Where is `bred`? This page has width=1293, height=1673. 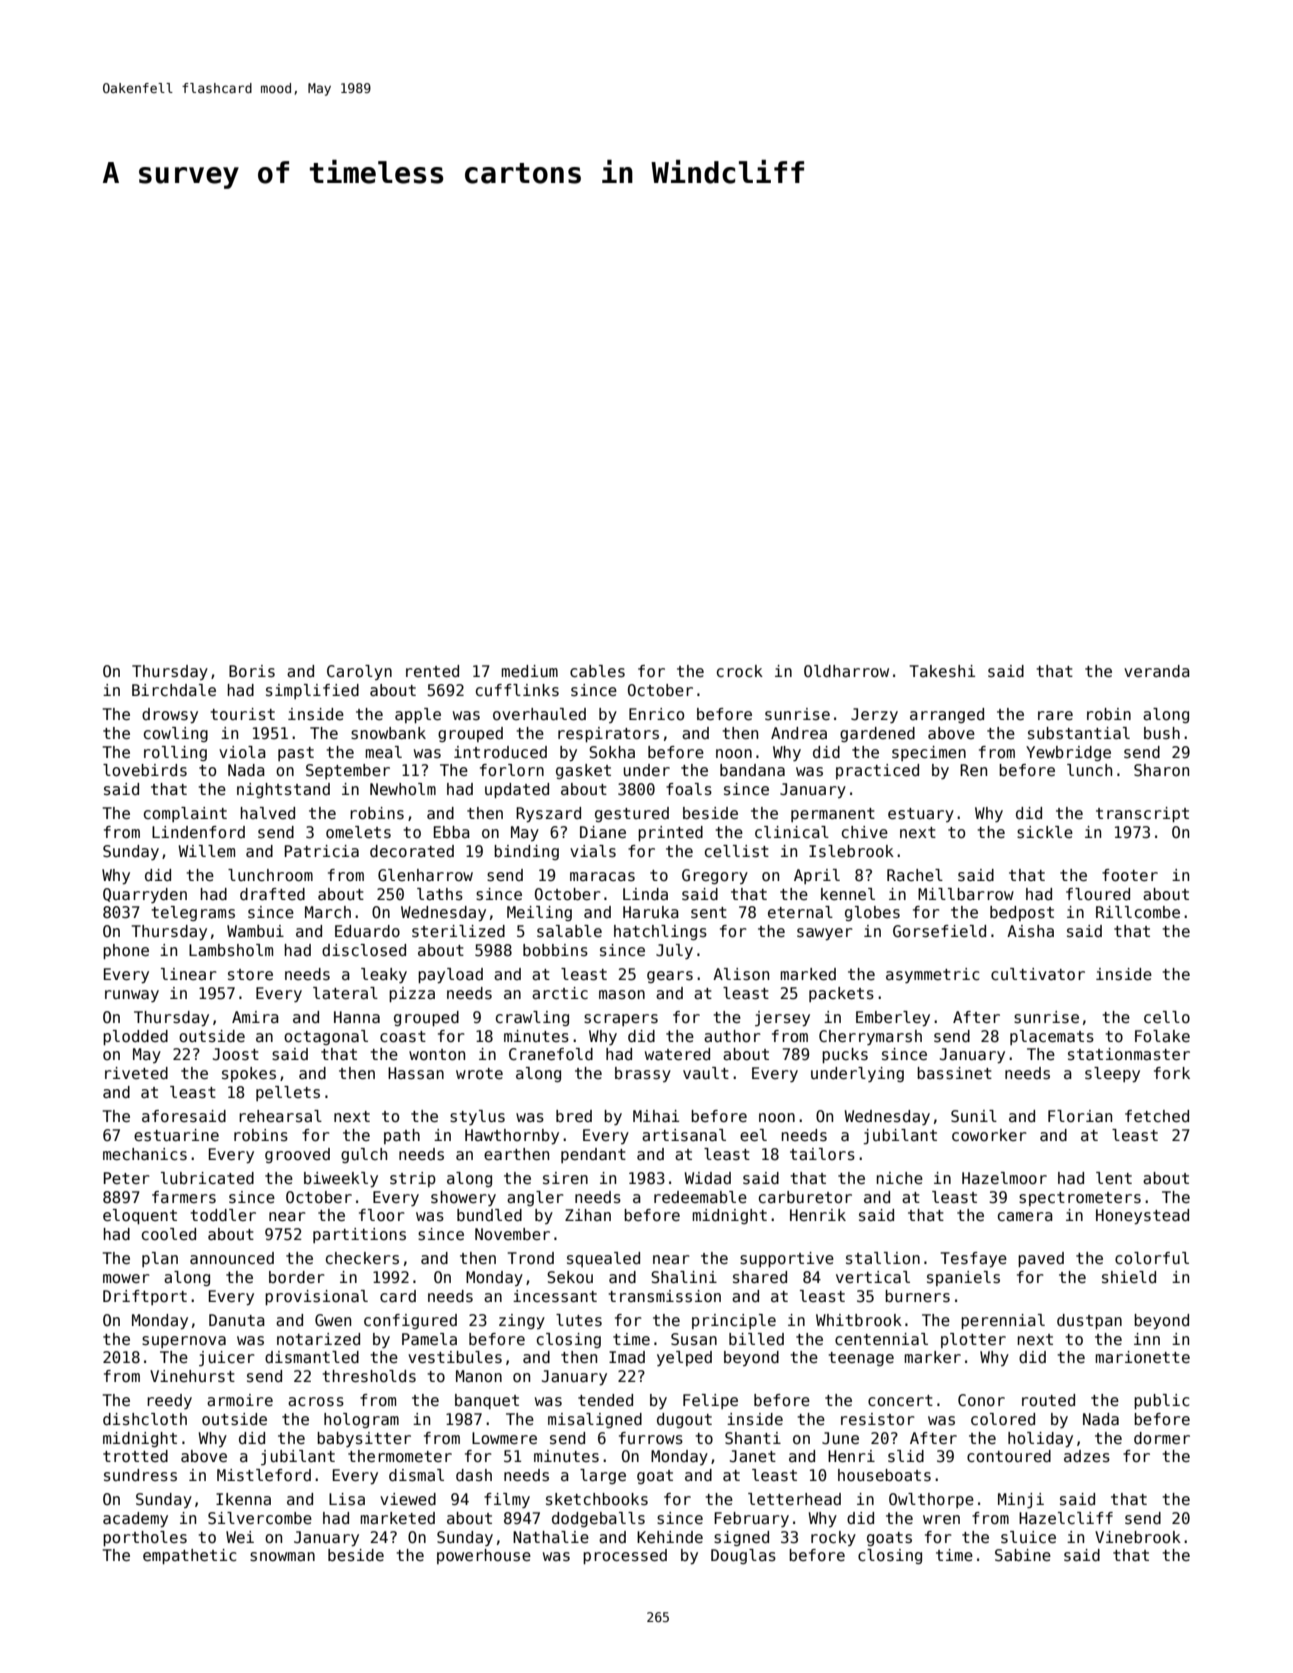
bred is located at coordinates (574, 1116).
